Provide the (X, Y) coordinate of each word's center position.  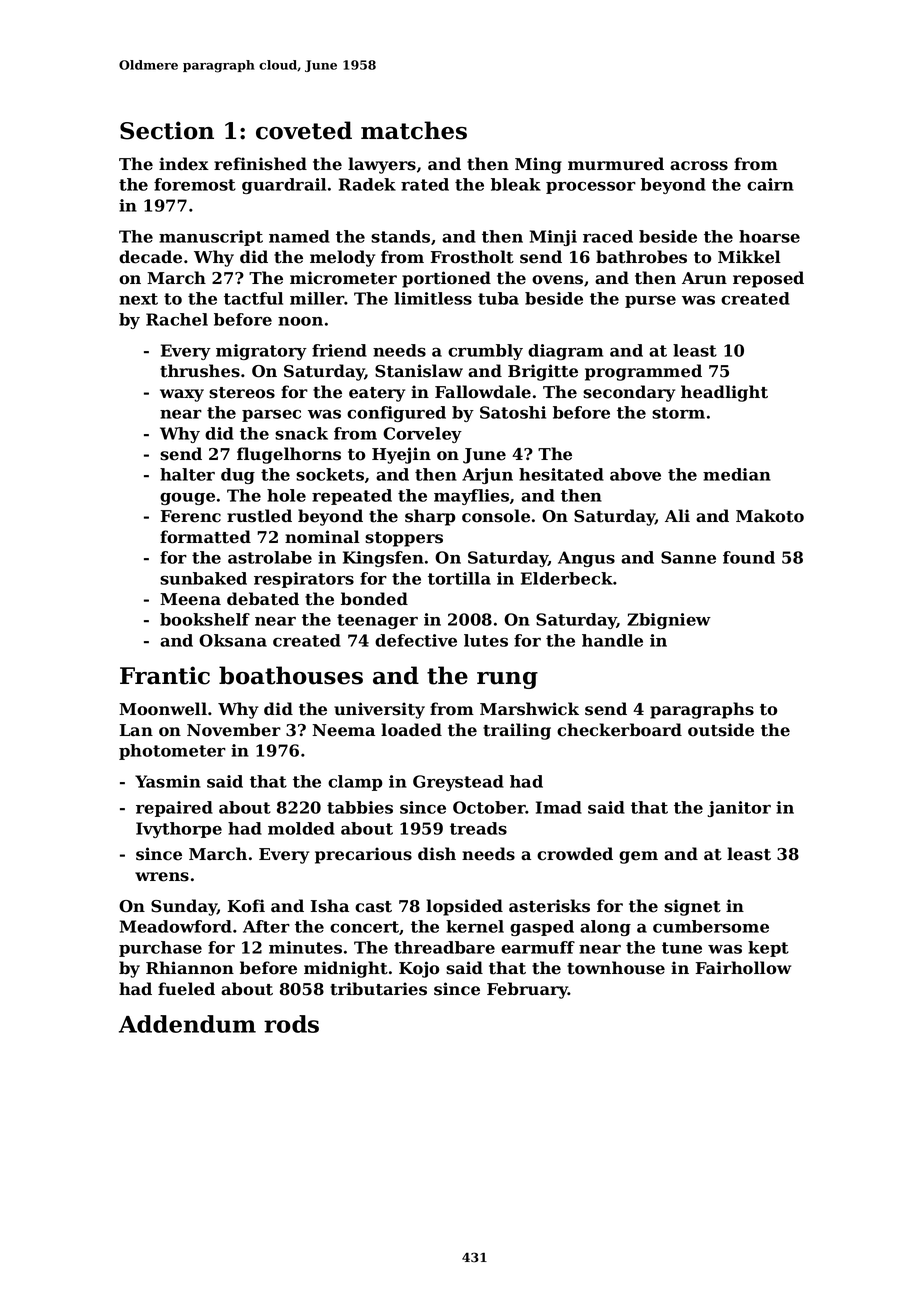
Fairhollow (743, 968)
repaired (174, 809)
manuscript (211, 238)
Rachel (177, 319)
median (737, 474)
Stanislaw (419, 371)
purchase (160, 949)
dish (437, 854)
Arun (704, 278)
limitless (433, 298)
